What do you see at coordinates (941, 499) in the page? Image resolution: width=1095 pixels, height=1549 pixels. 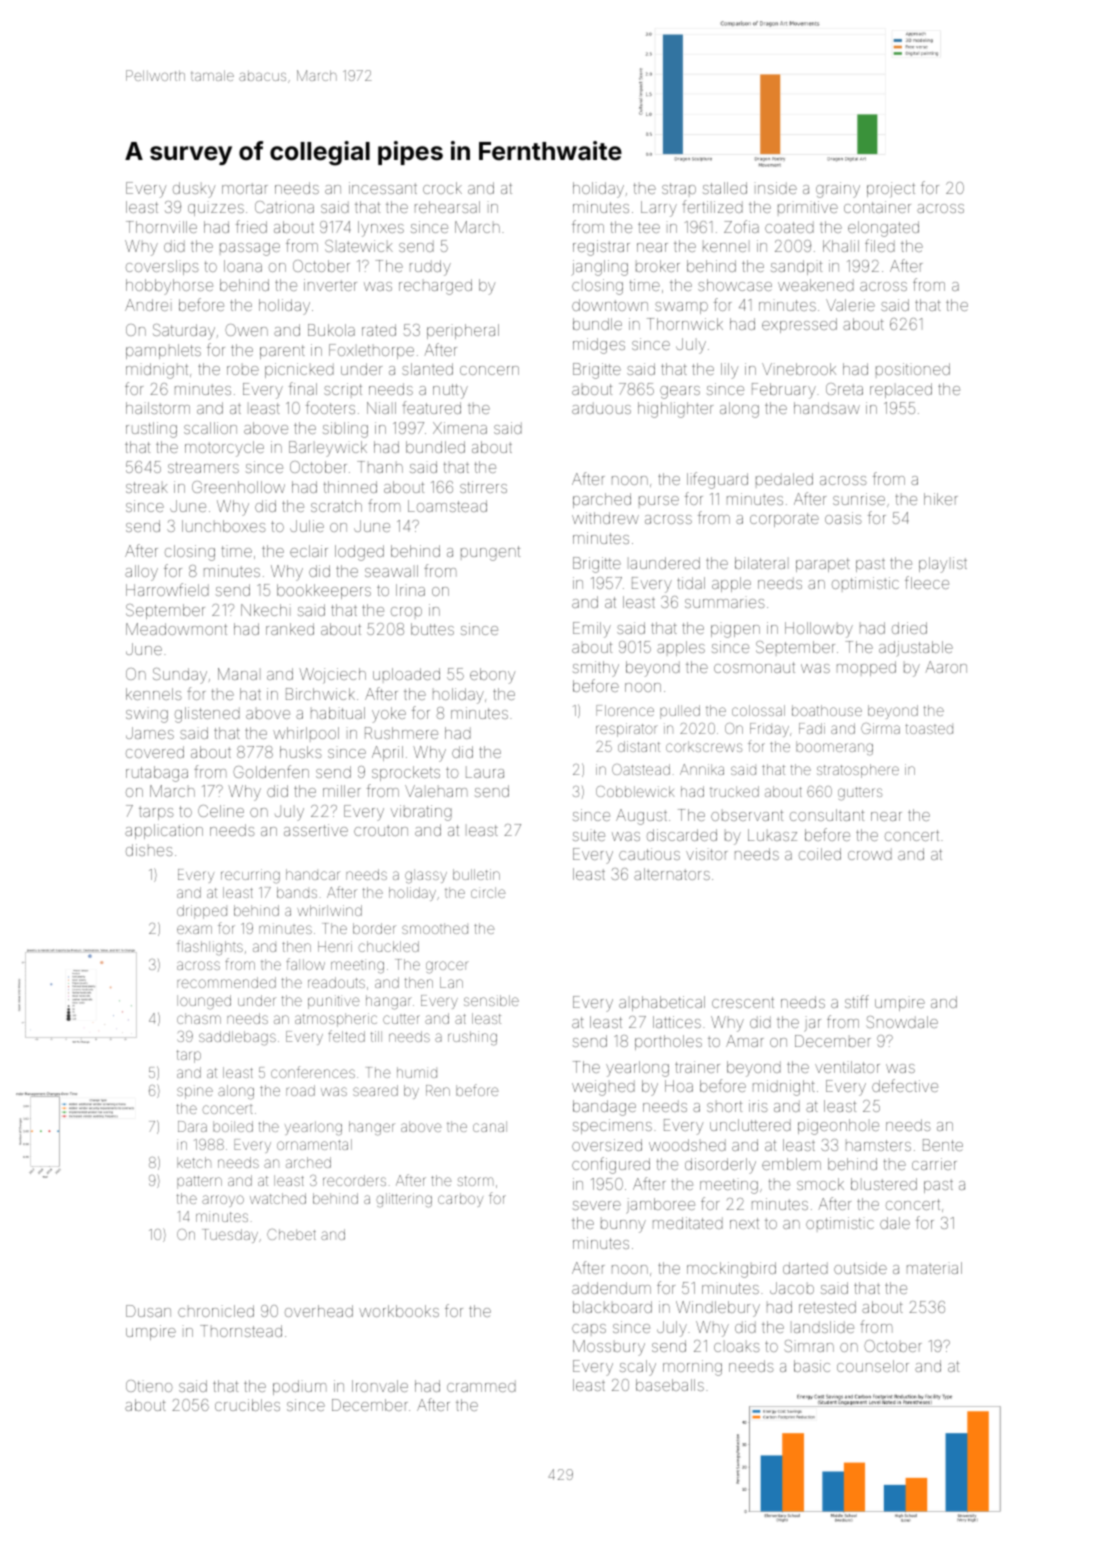 I see `hiker` at bounding box center [941, 499].
